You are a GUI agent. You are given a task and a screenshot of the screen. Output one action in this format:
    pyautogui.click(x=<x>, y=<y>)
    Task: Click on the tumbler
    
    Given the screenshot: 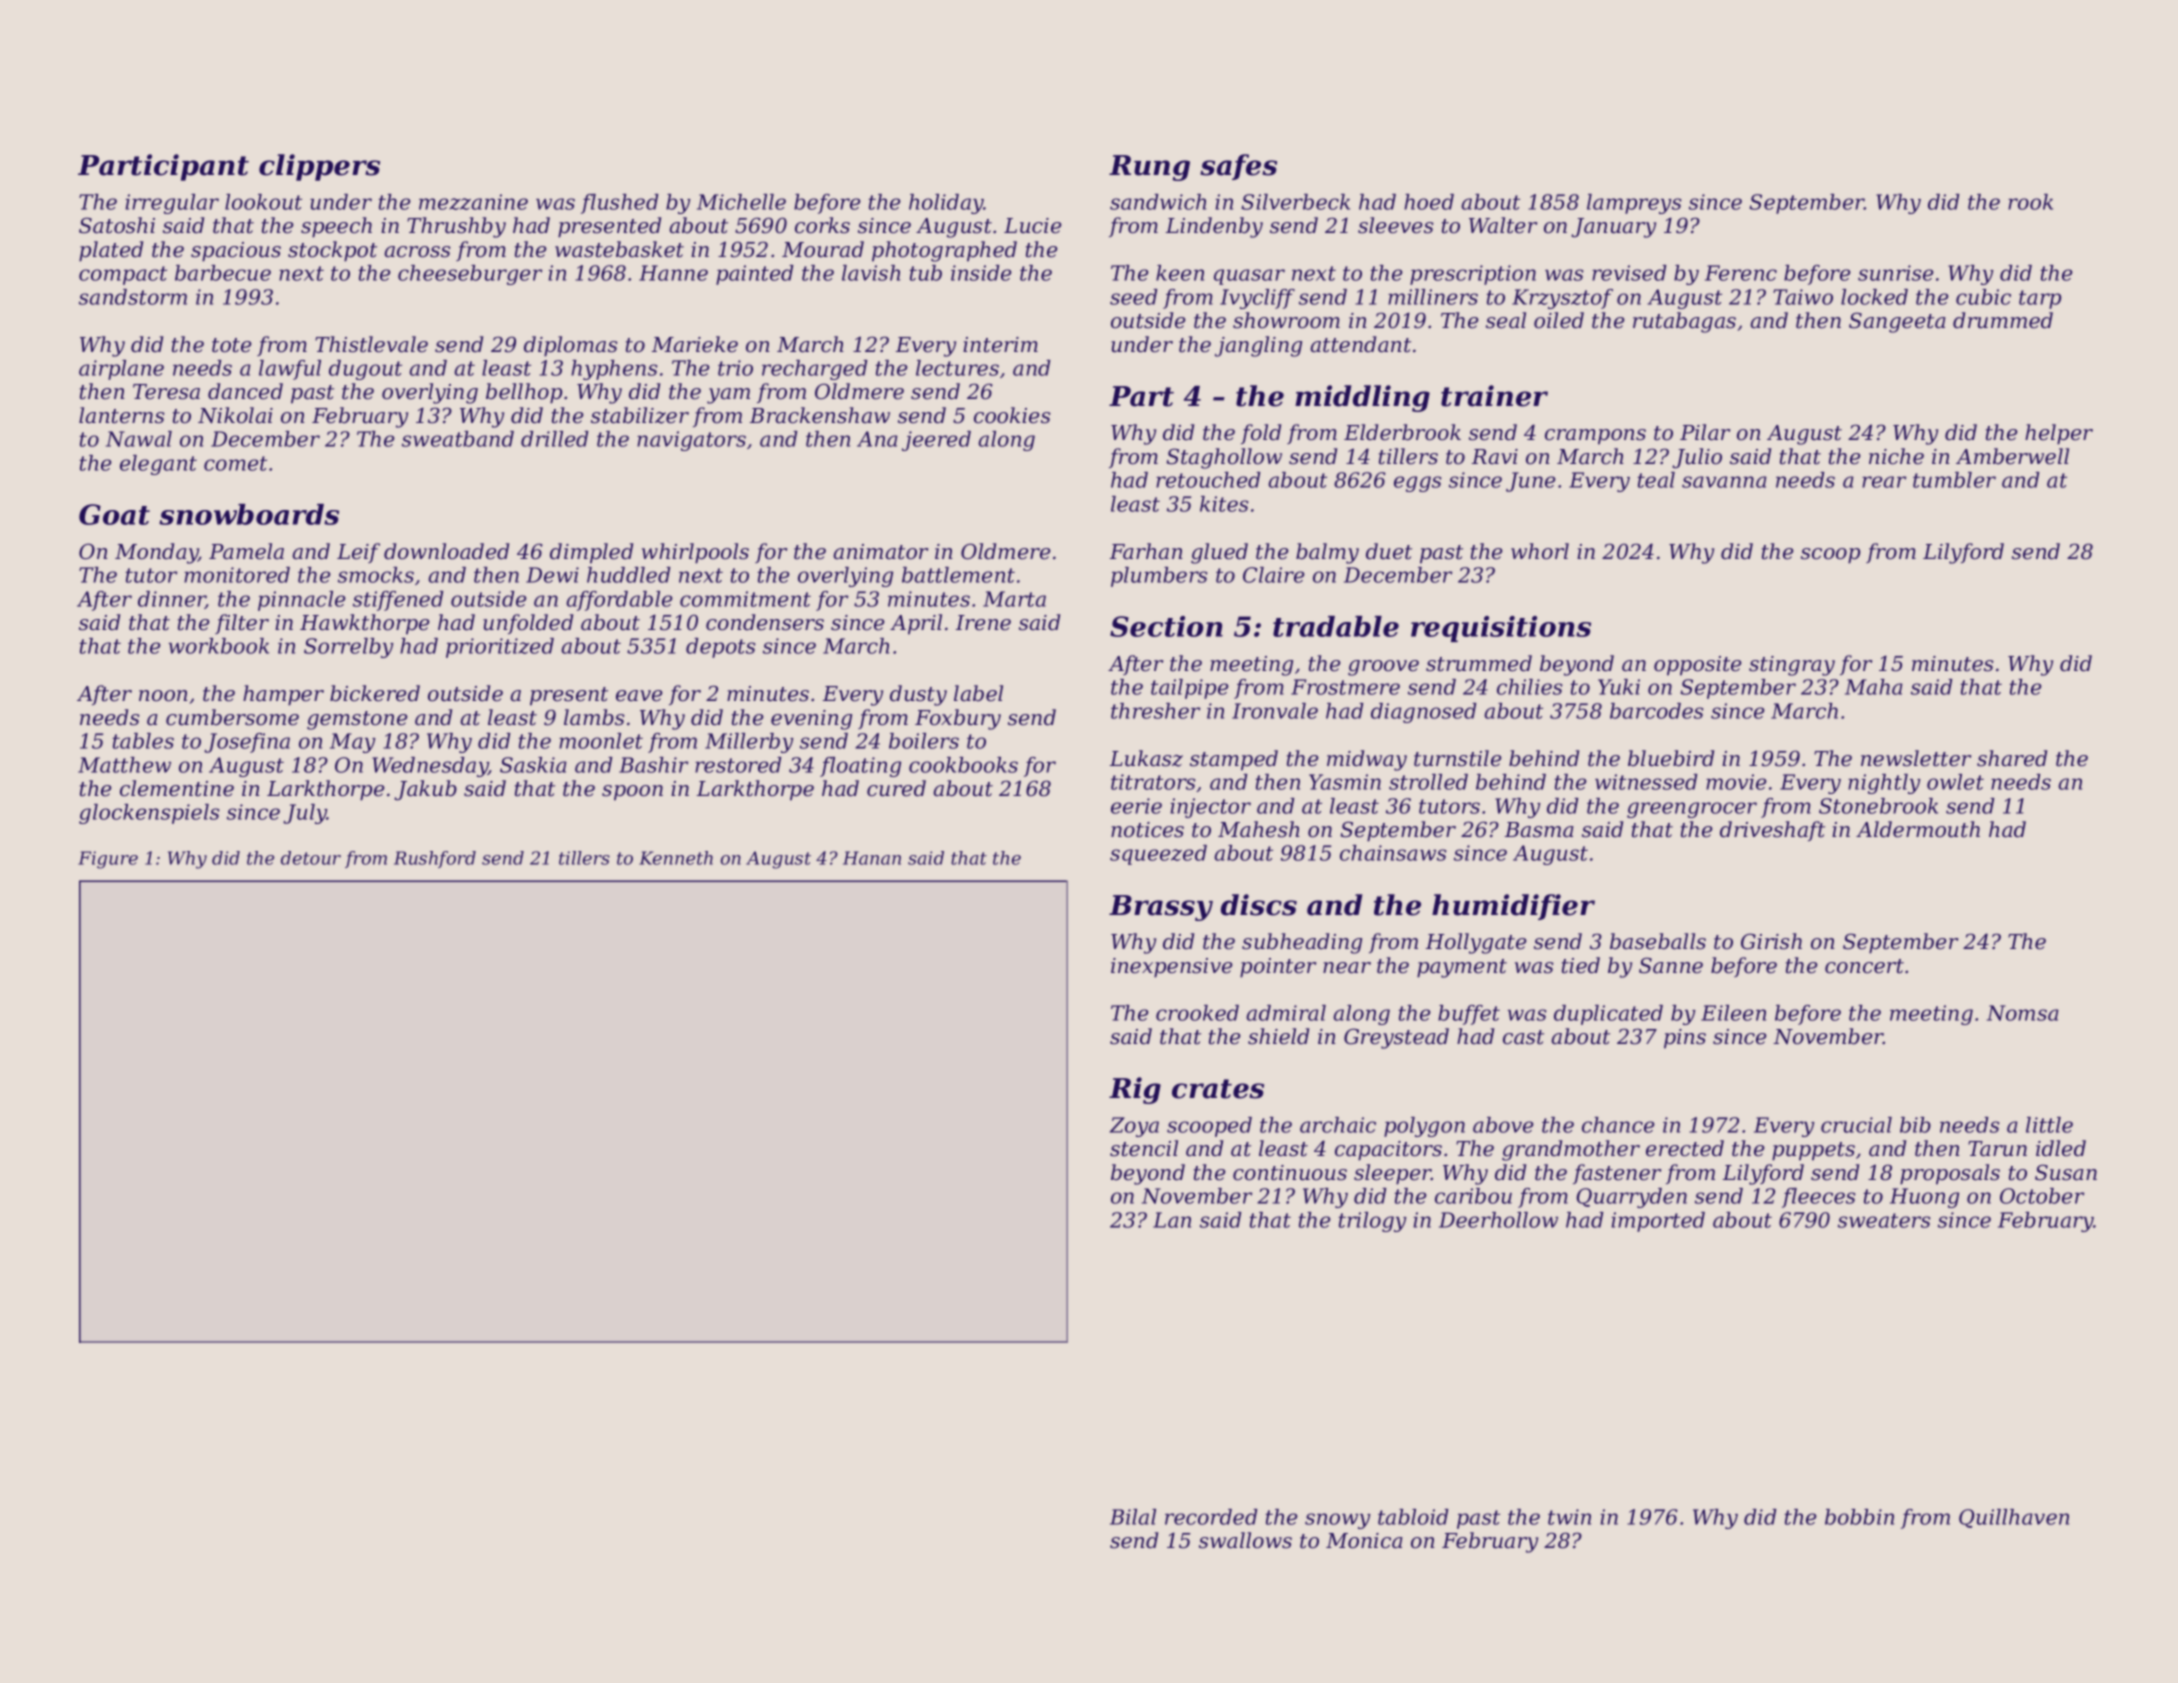 What is the action you would take?
    pyautogui.click(x=1954, y=480)
